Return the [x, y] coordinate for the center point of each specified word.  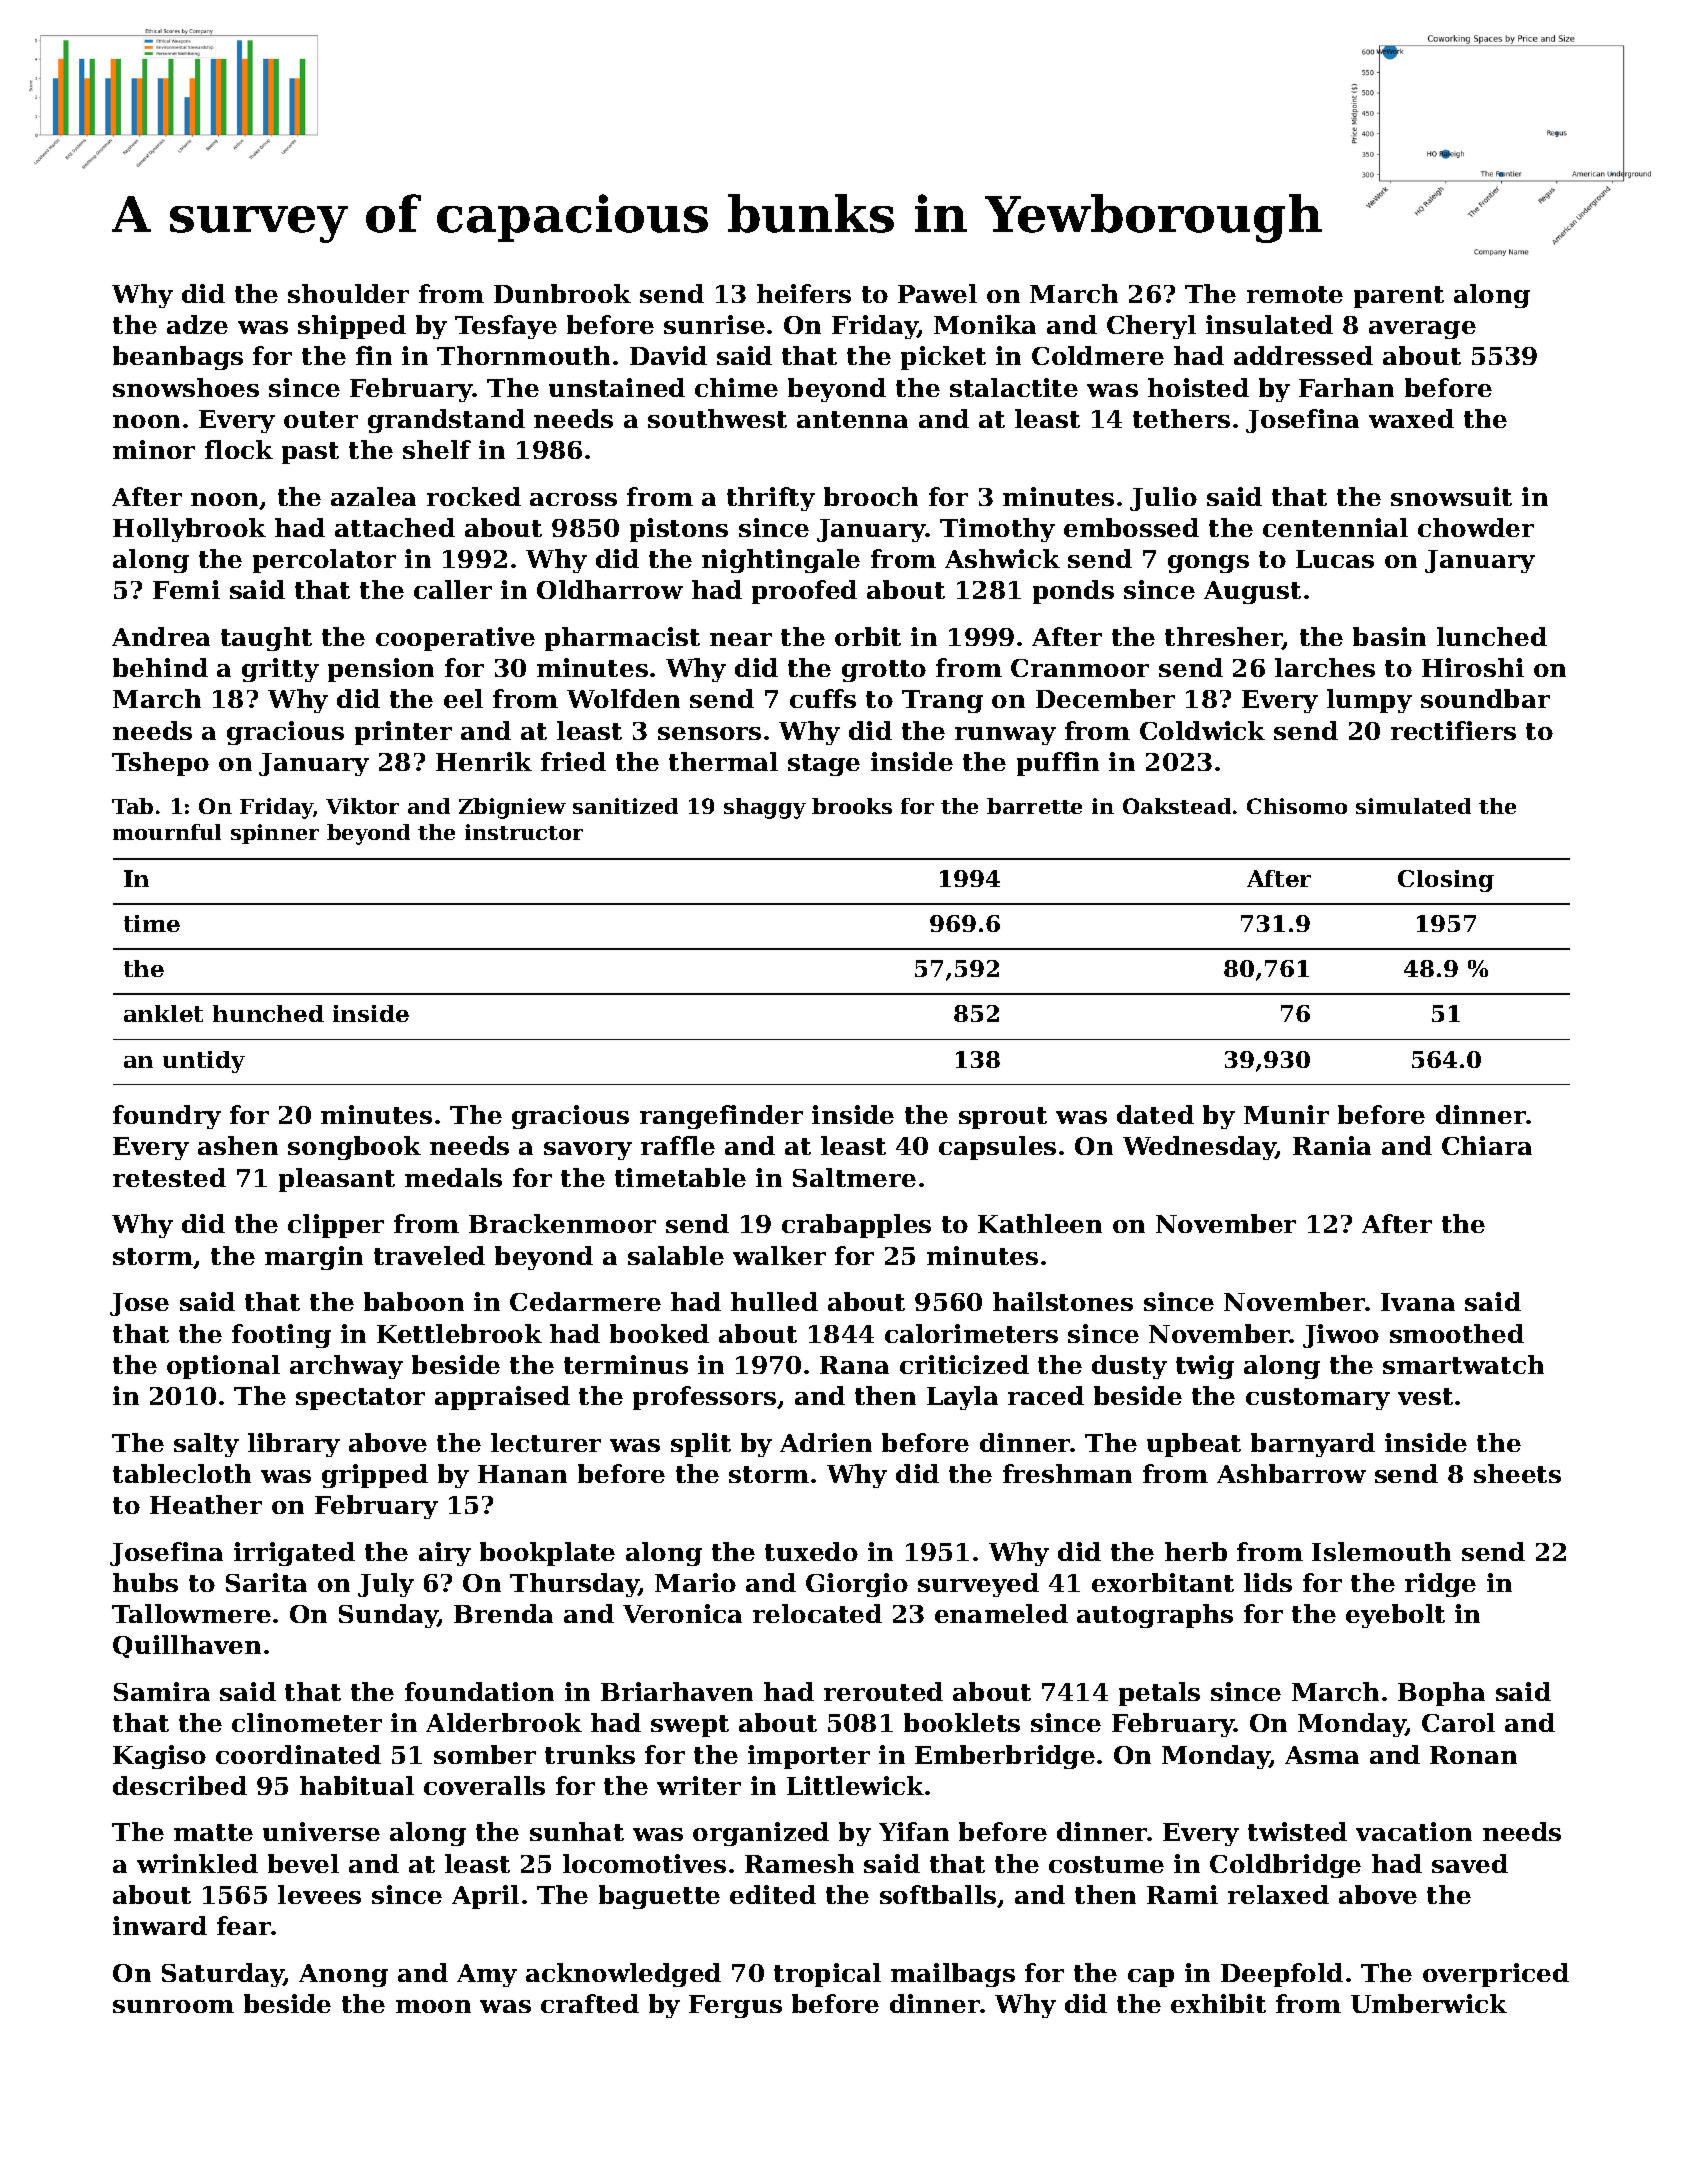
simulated [1413, 806]
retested [169, 1177]
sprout [1003, 1118]
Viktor [362, 806]
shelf [437, 449]
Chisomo [1297, 806]
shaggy [765, 808]
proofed [804, 592]
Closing [1446, 881]
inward [160, 1925]
